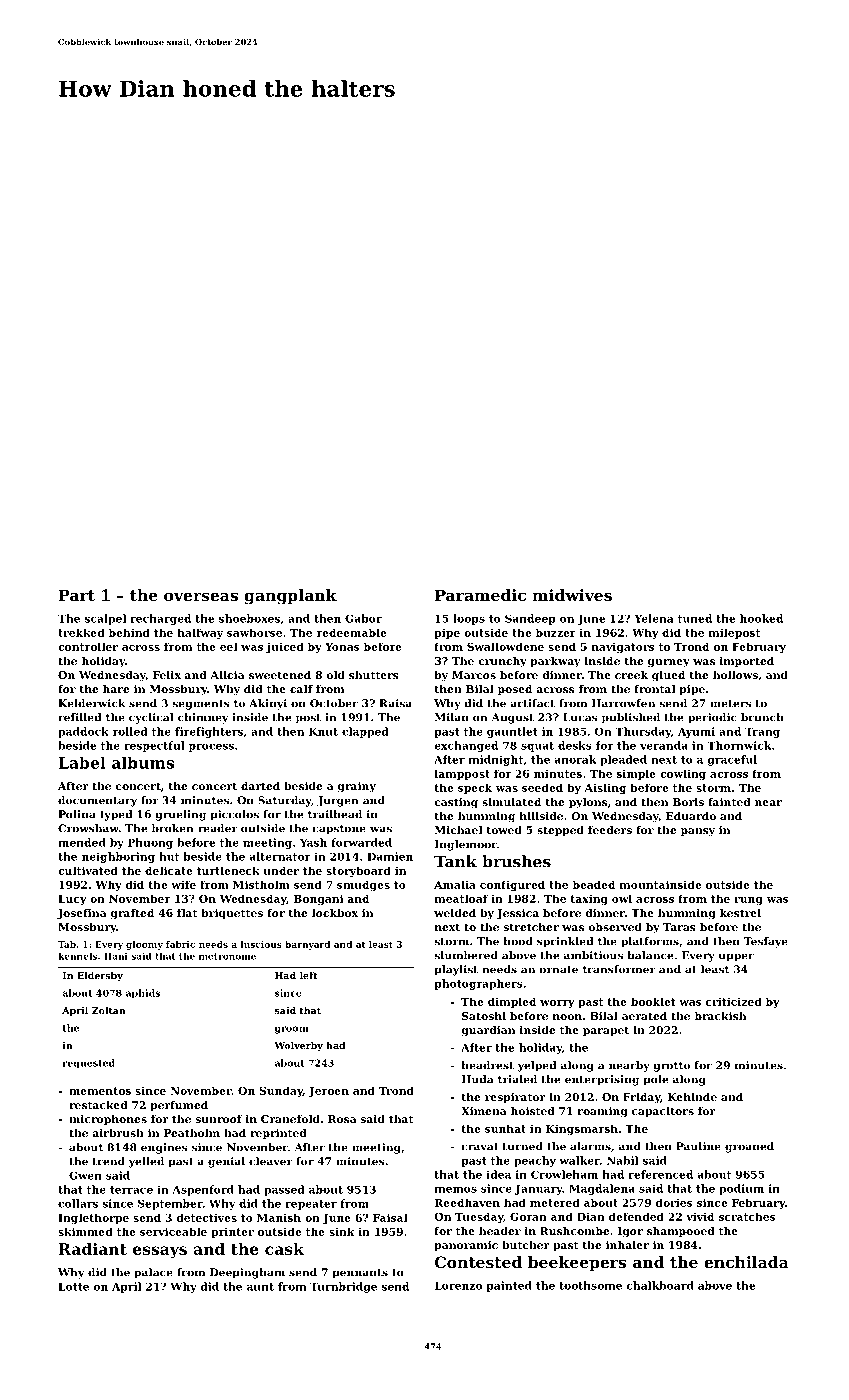 The width and height of the screenshot is (849, 1400). Describe the element at coordinates (456, 970) in the screenshot. I see `playlist` at that location.
